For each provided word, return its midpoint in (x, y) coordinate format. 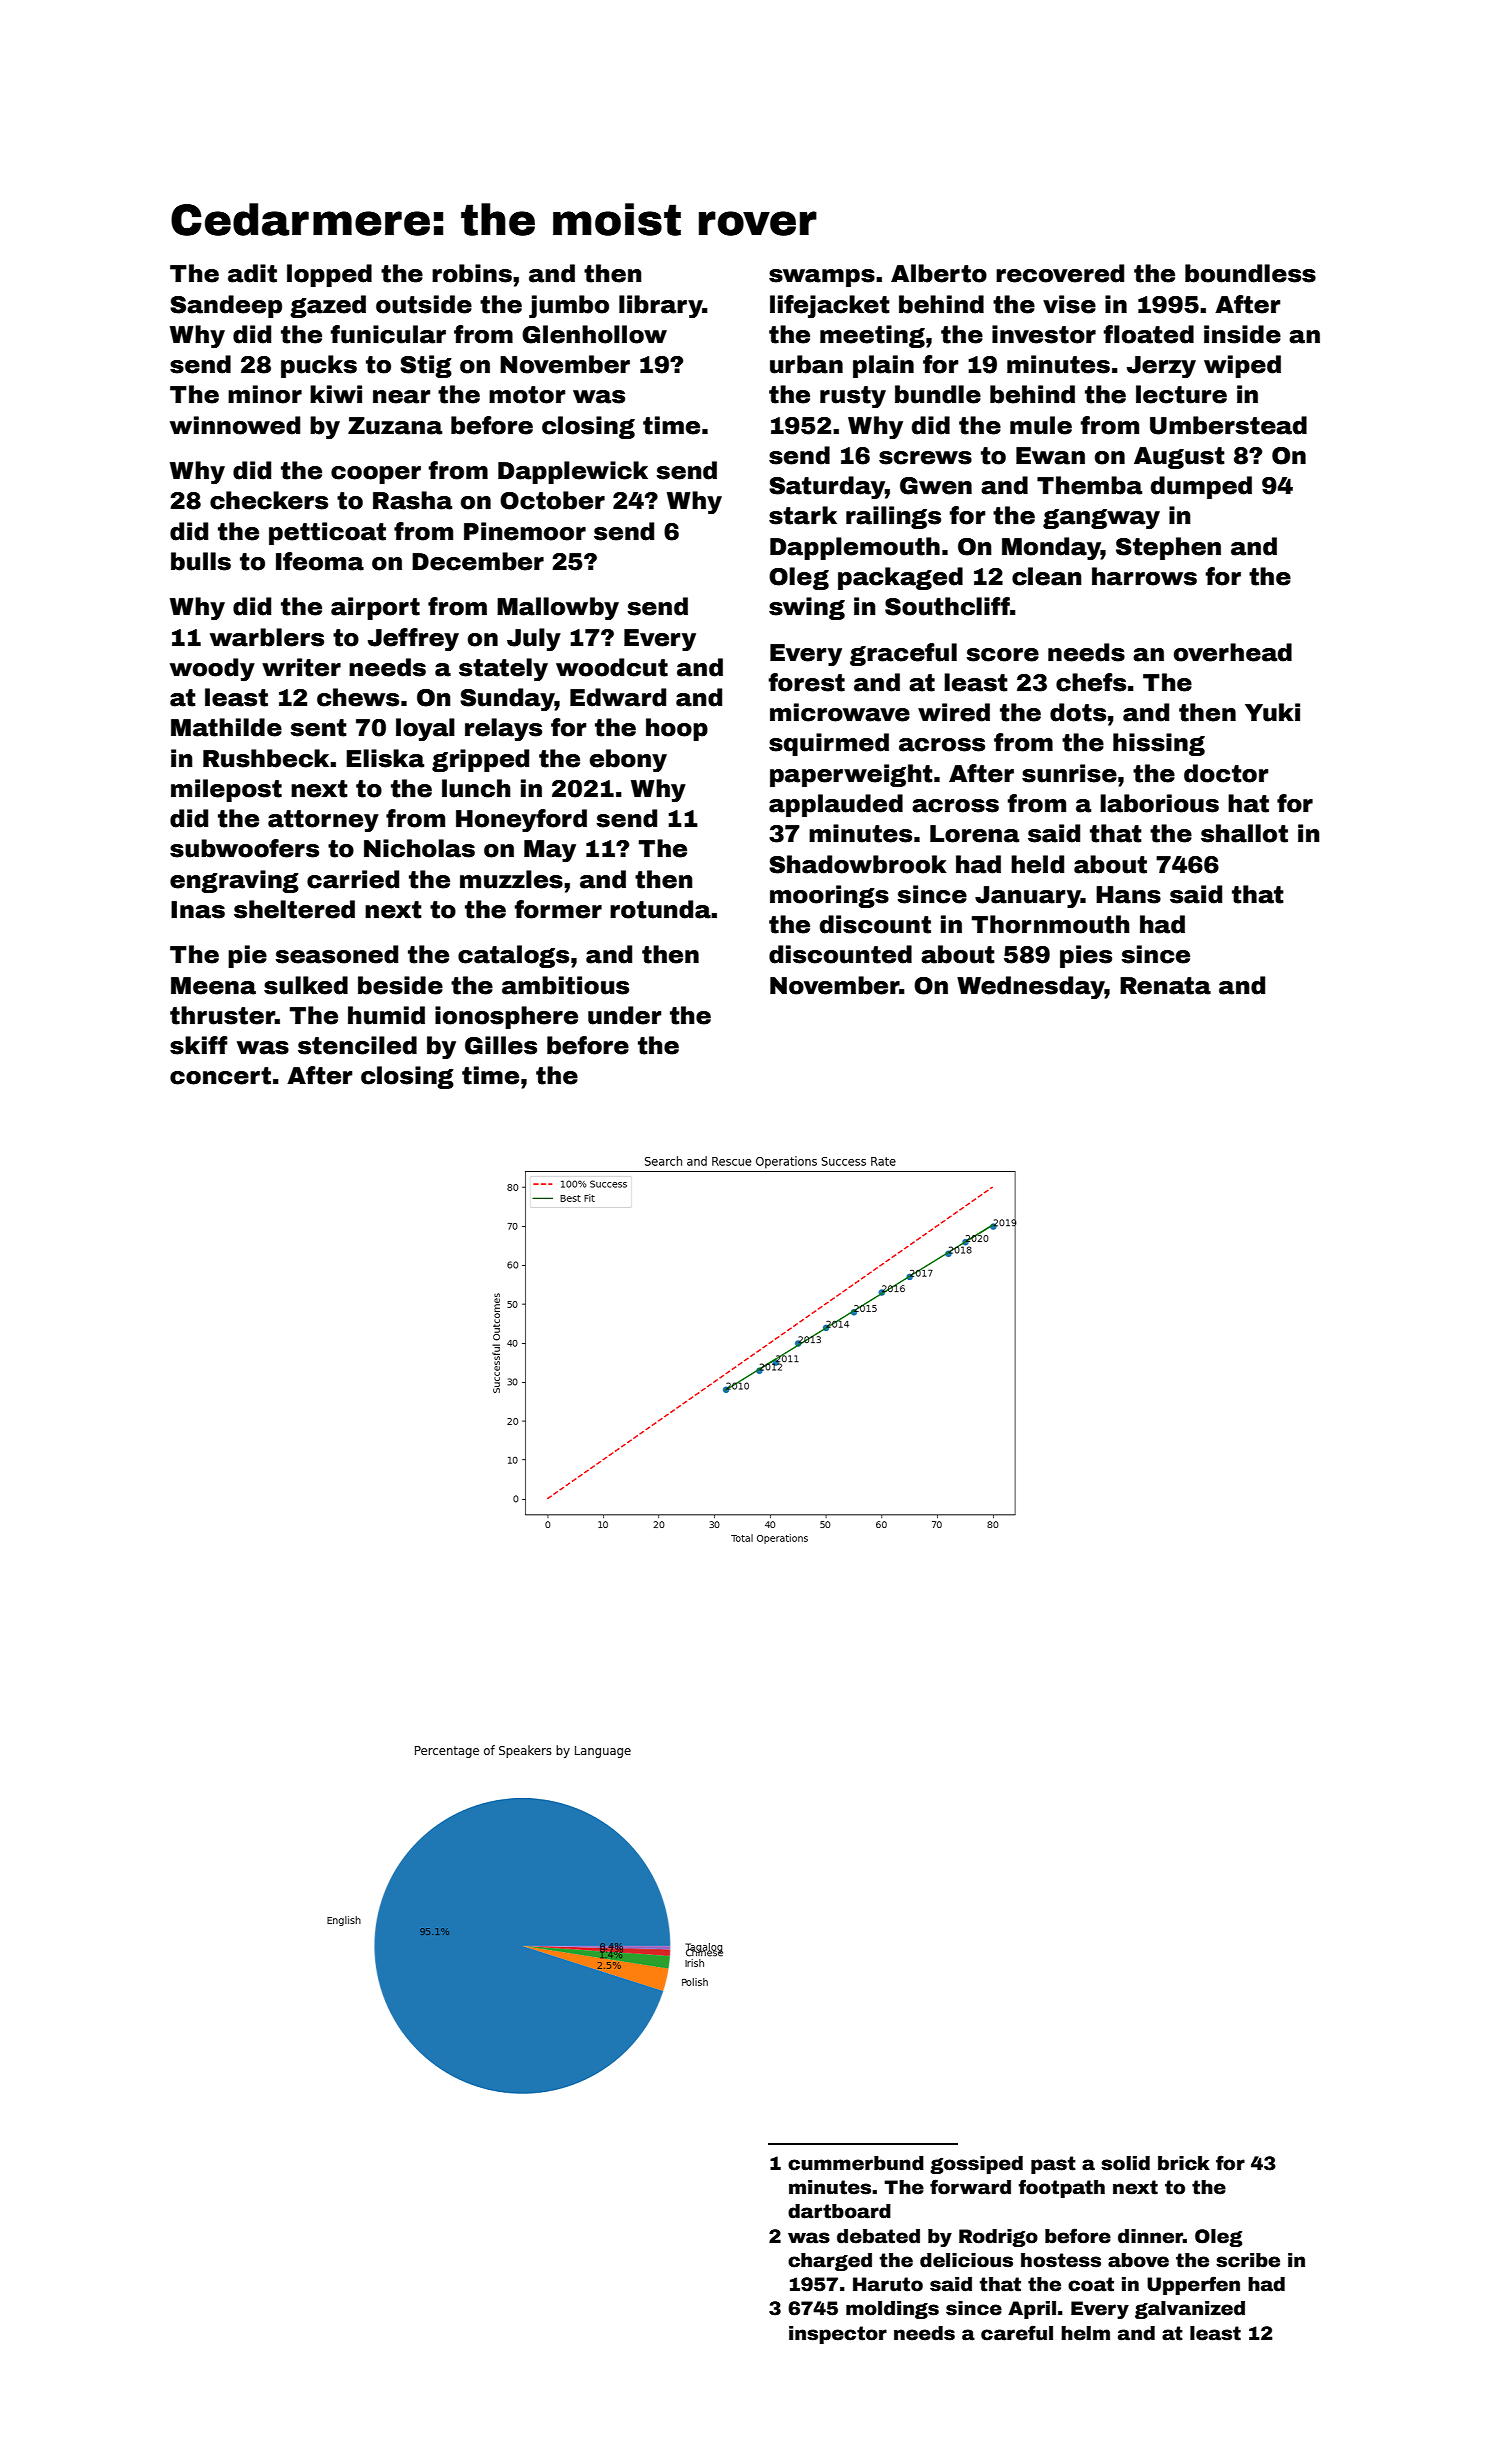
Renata (1165, 986)
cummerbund (856, 2163)
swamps (822, 278)
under (625, 1015)
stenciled (357, 1045)
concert (220, 1076)
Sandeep (226, 306)
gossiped (976, 2165)
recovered (1060, 273)
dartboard (839, 2211)
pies (1086, 956)
